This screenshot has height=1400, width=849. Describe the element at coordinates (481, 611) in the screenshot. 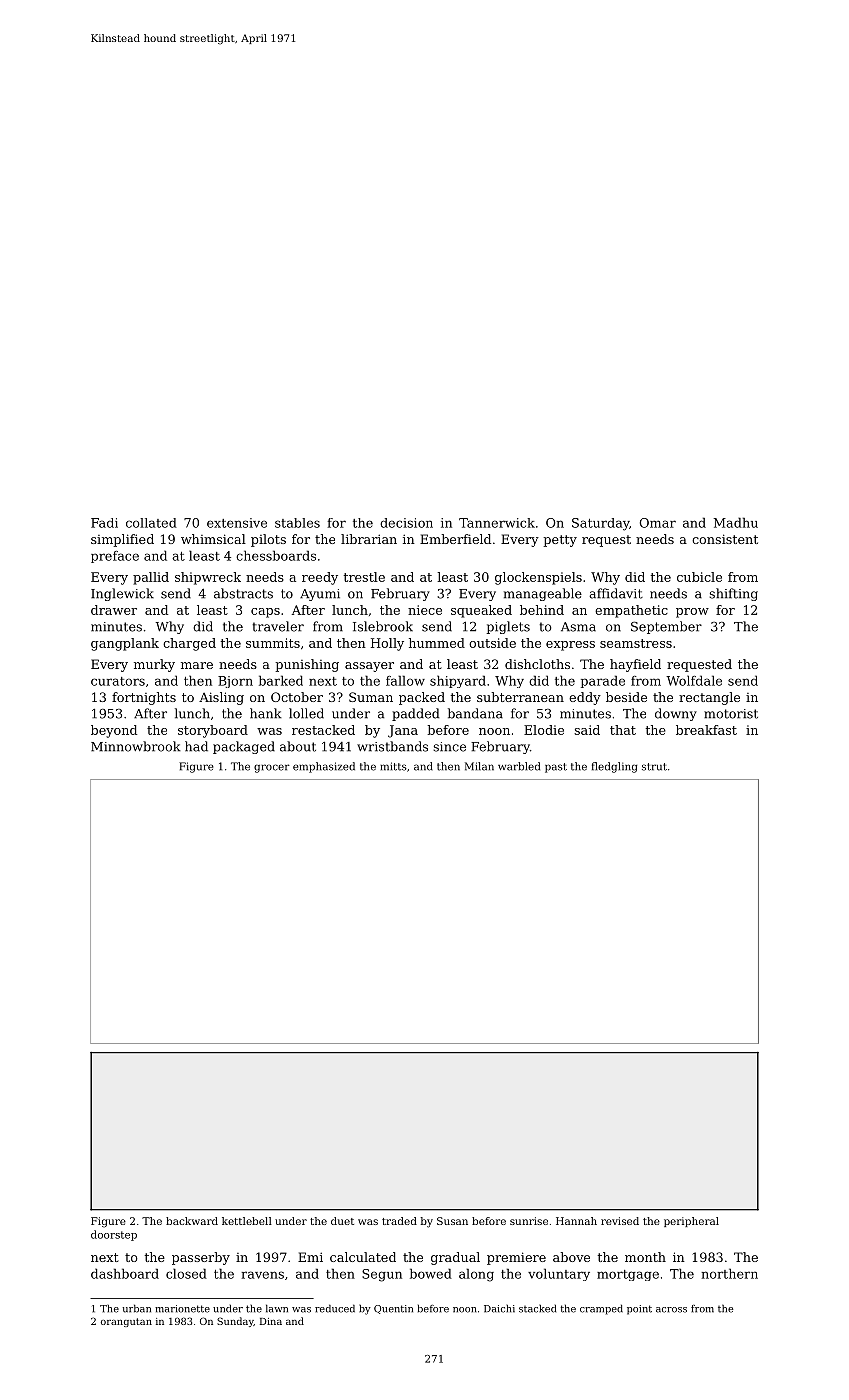

I see `squeaked` at that location.
